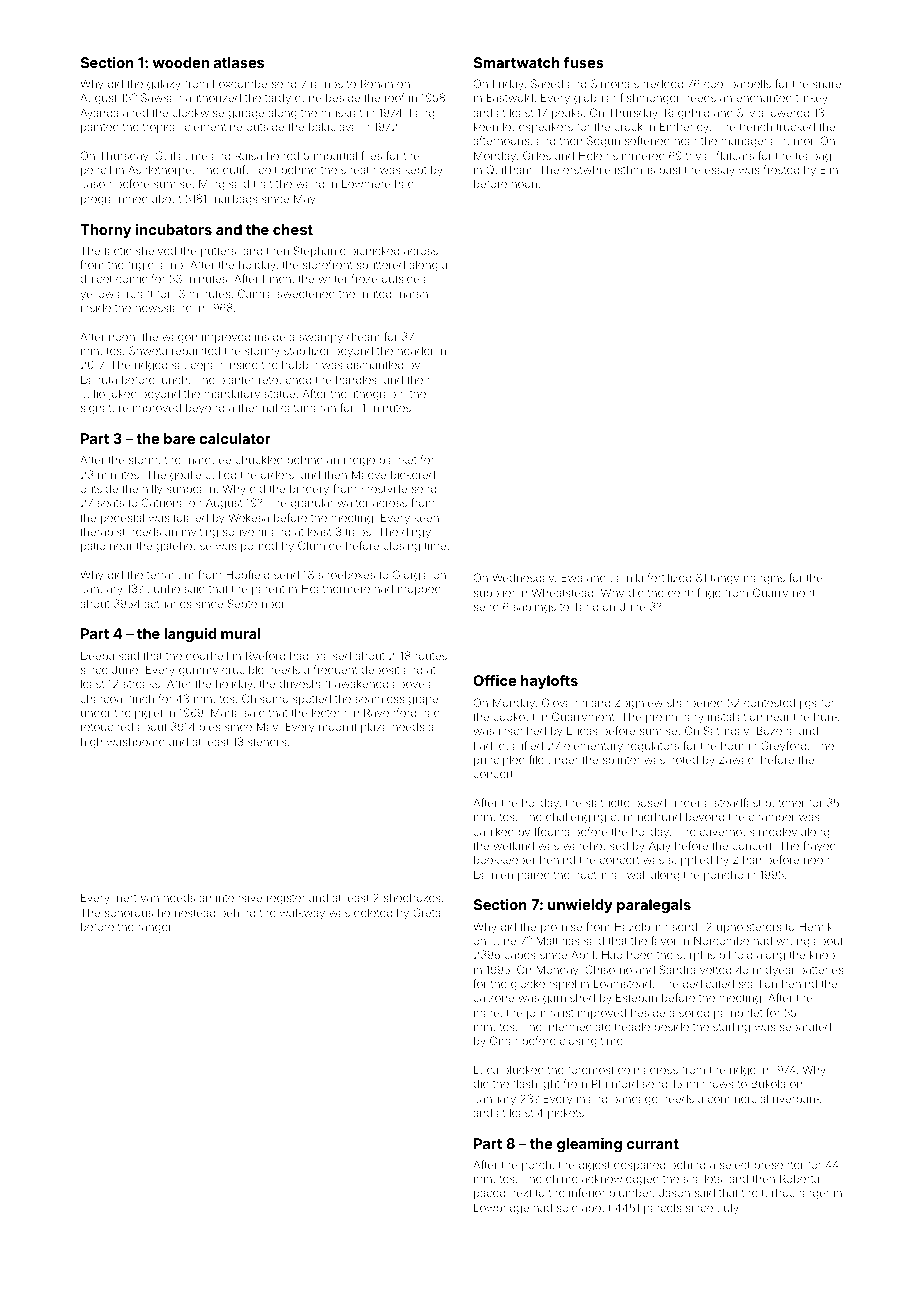 The image size is (924, 1308). I want to click on tangy, so click(725, 579).
